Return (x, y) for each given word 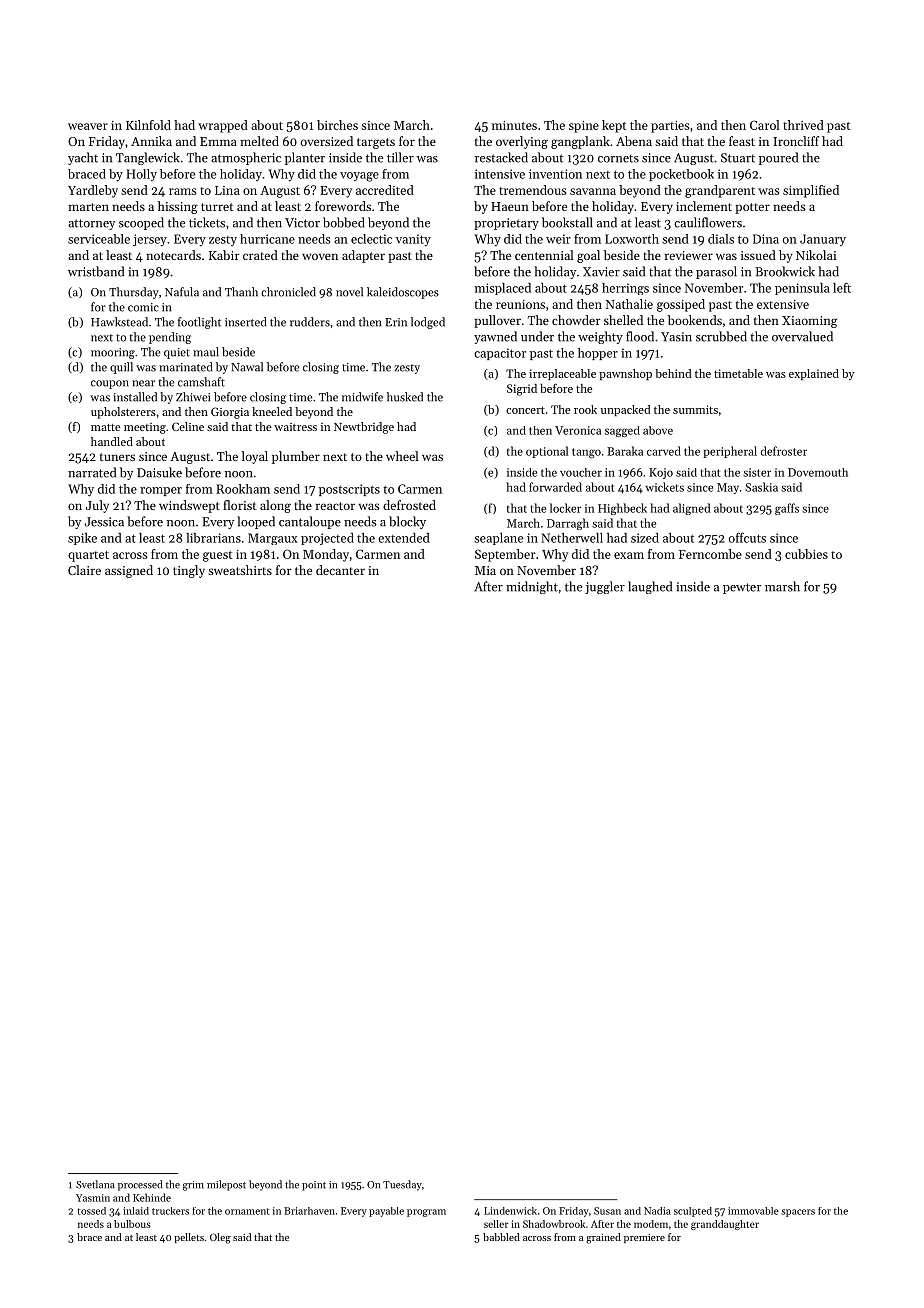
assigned (129, 571)
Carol (764, 125)
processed (140, 1185)
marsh (782, 586)
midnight (532, 587)
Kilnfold (148, 125)
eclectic (371, 239)
